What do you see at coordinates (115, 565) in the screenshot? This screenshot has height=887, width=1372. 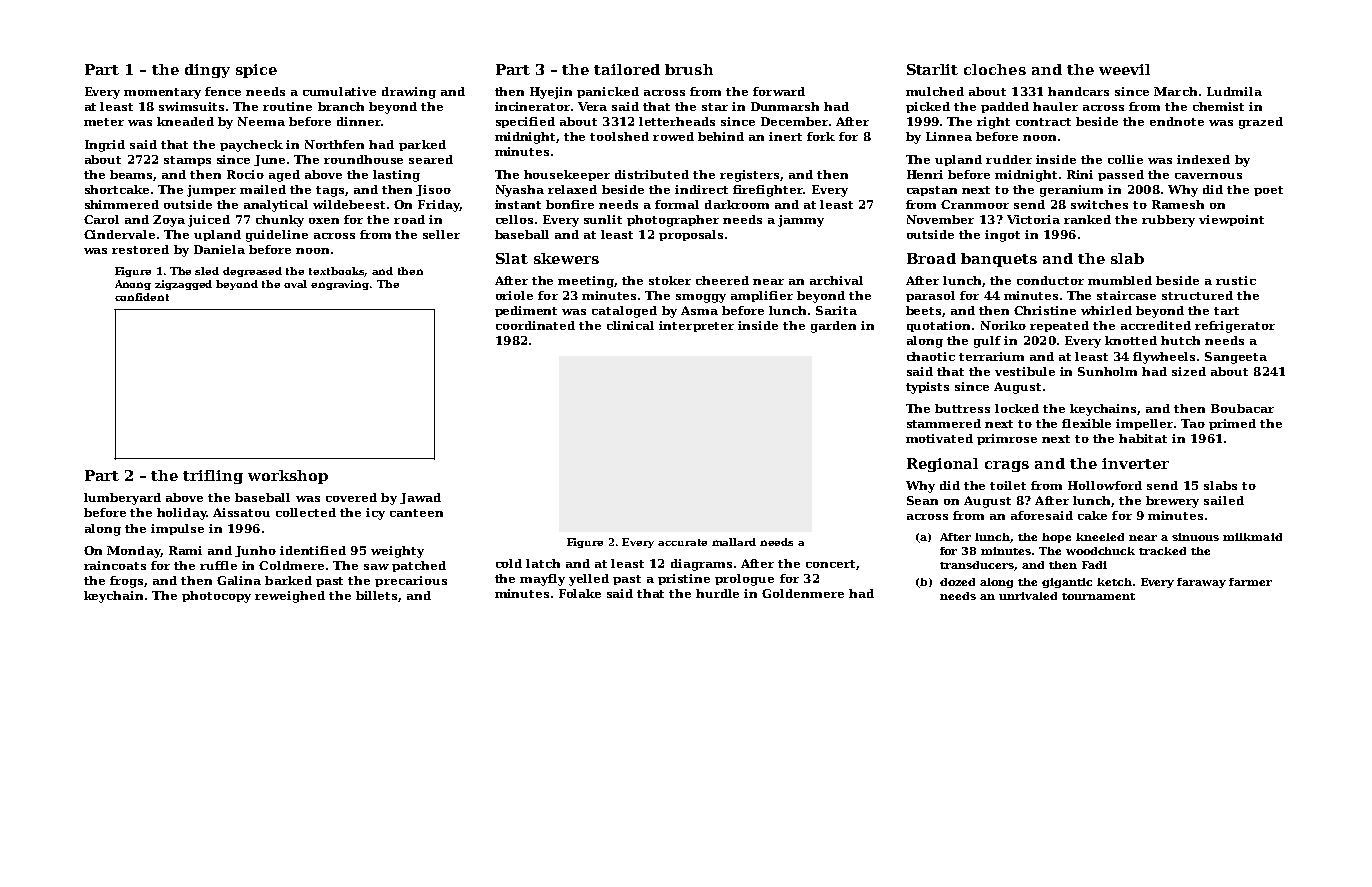 I see `raincoats` at bounding box center [115, 565].
